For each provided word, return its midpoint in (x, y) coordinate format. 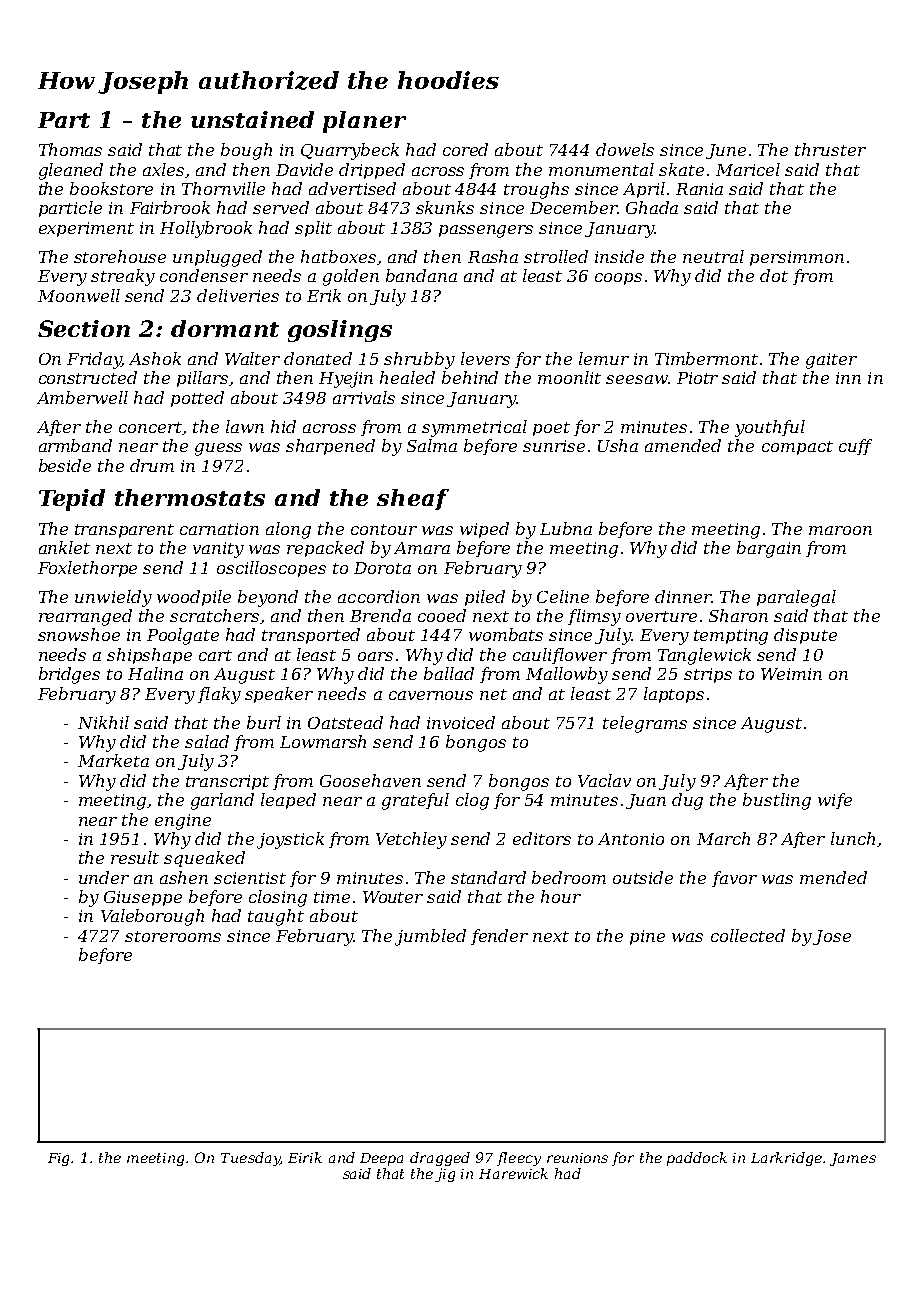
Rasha (493, 256)
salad (207, 741)
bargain (769, 549)
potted (197, 399)
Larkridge (787, 1159)
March (723, 838)
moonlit (569, 377)
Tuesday (250, 1159)
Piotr (697, 378)
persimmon (797, 258)
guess (218, 449)
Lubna (566, 528)
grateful (415, 801)
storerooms (173, 936)
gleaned (71, 171)
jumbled (430, 937)
